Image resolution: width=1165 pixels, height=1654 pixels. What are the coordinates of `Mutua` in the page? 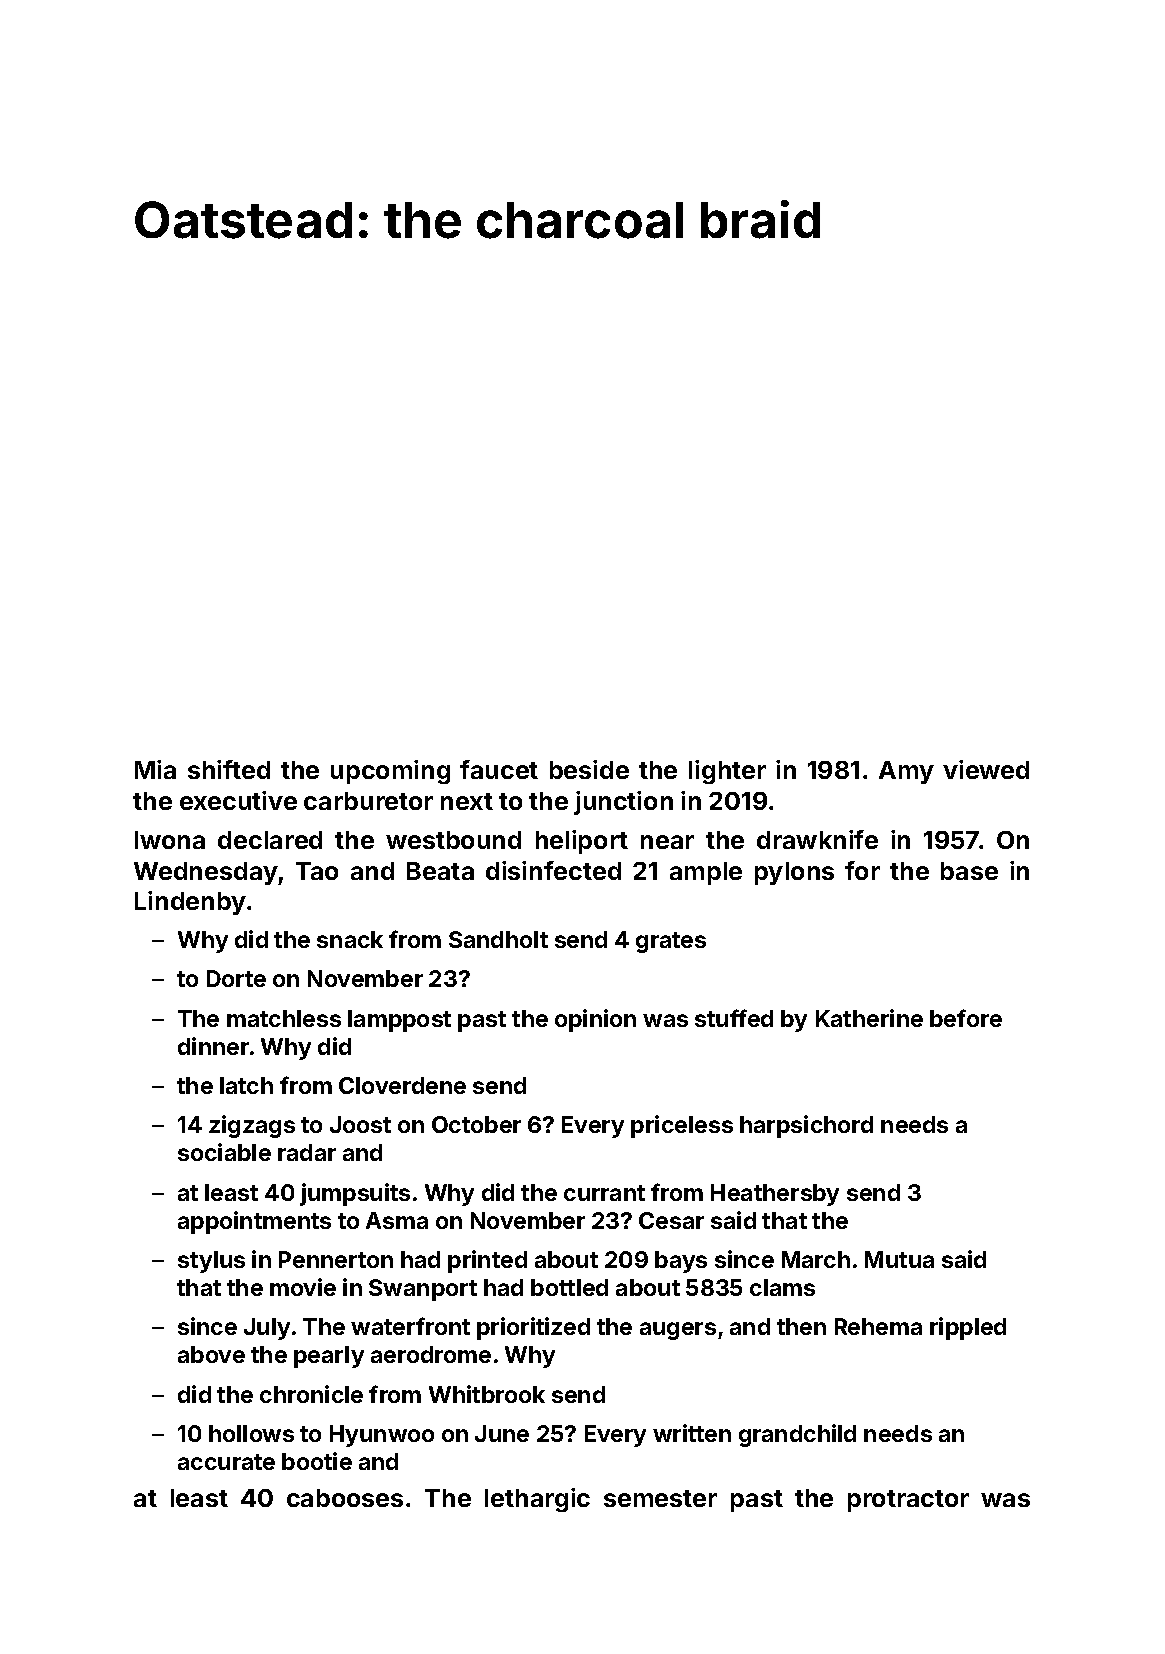 It's located at (899, 1259).
